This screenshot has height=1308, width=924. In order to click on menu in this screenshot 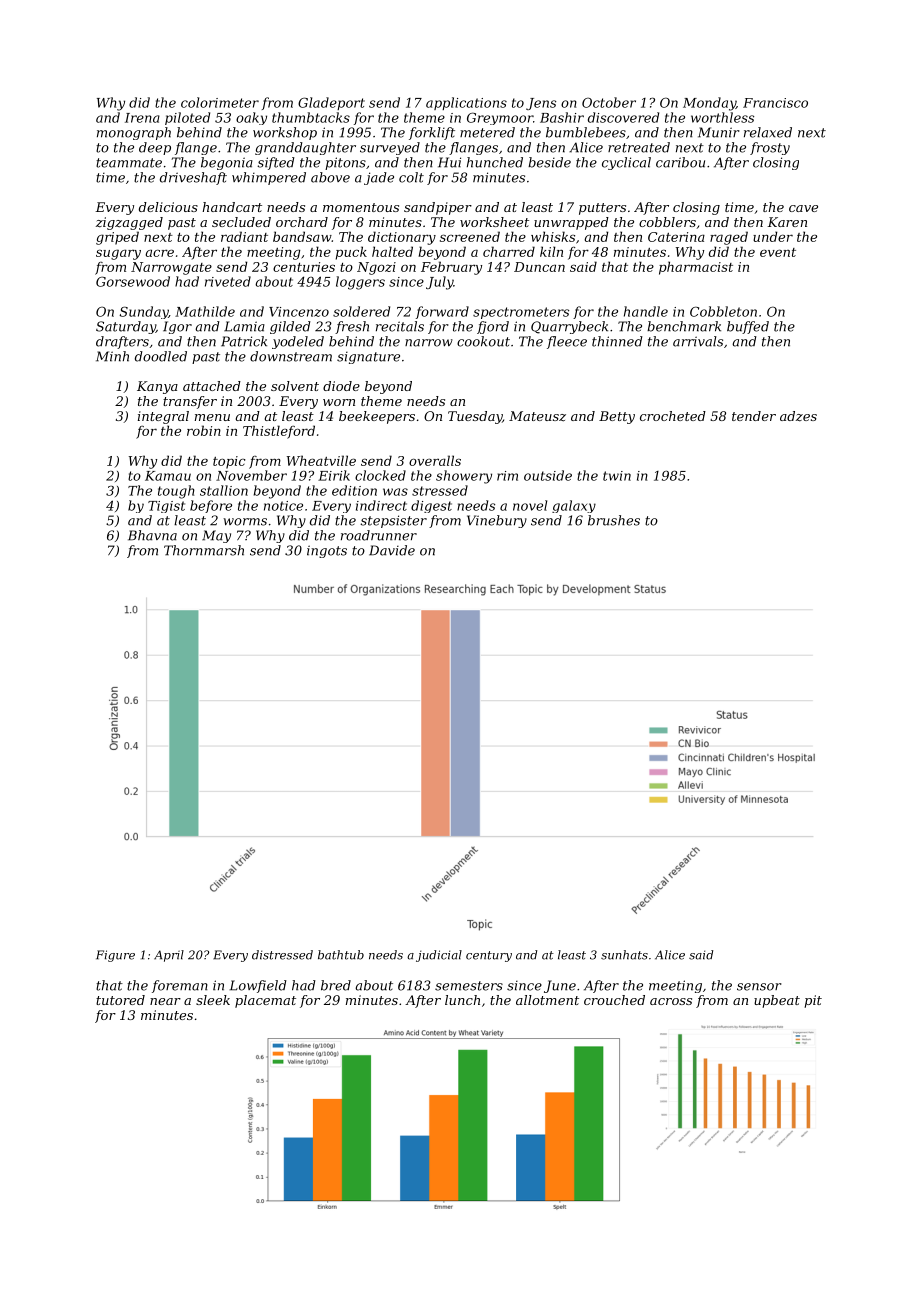, I will do `click(212, 417)`.
